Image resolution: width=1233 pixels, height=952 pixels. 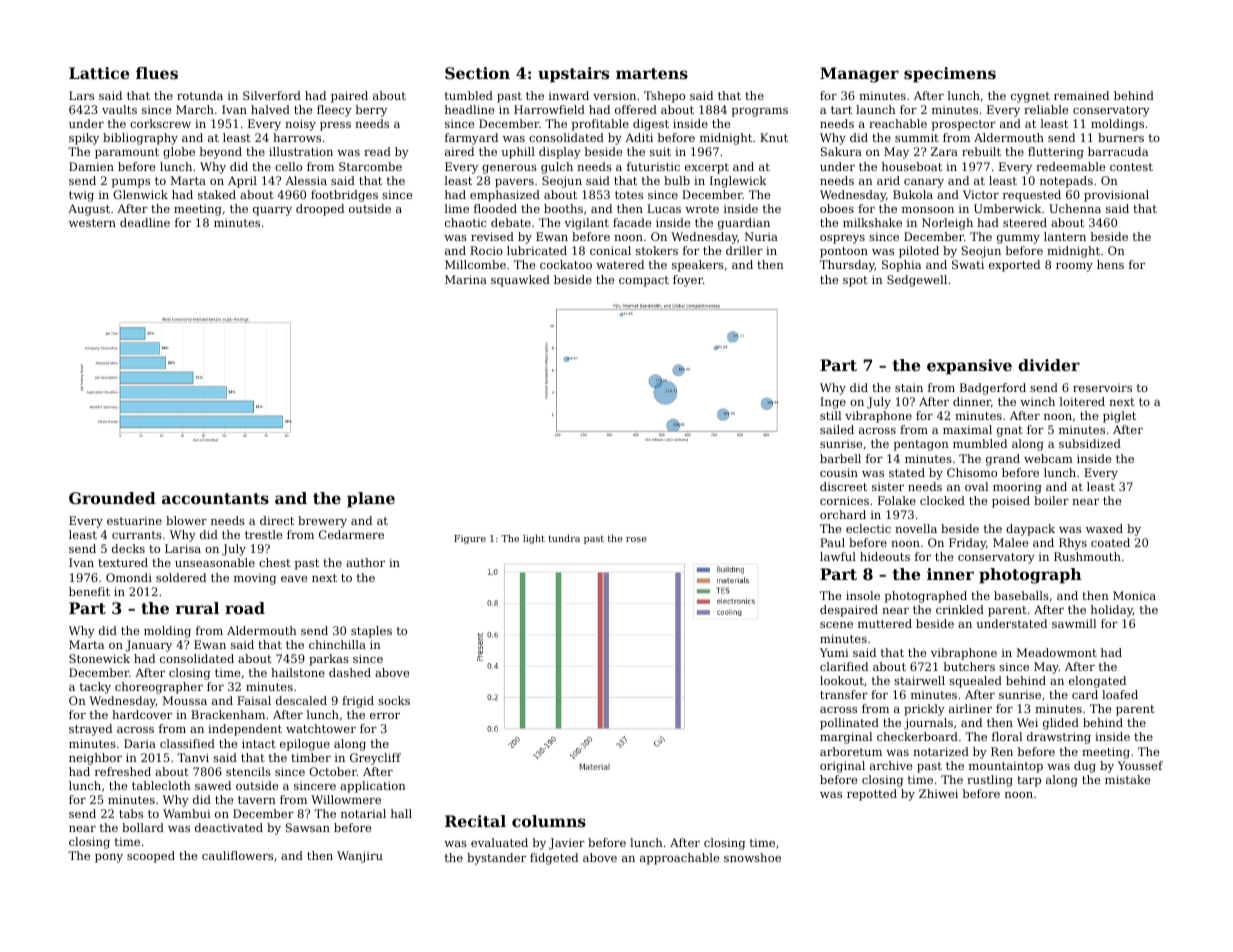 What do you see at coordinates (371, 500) in the screenshot?
I see `plane` at bounding box center [371, 500].
